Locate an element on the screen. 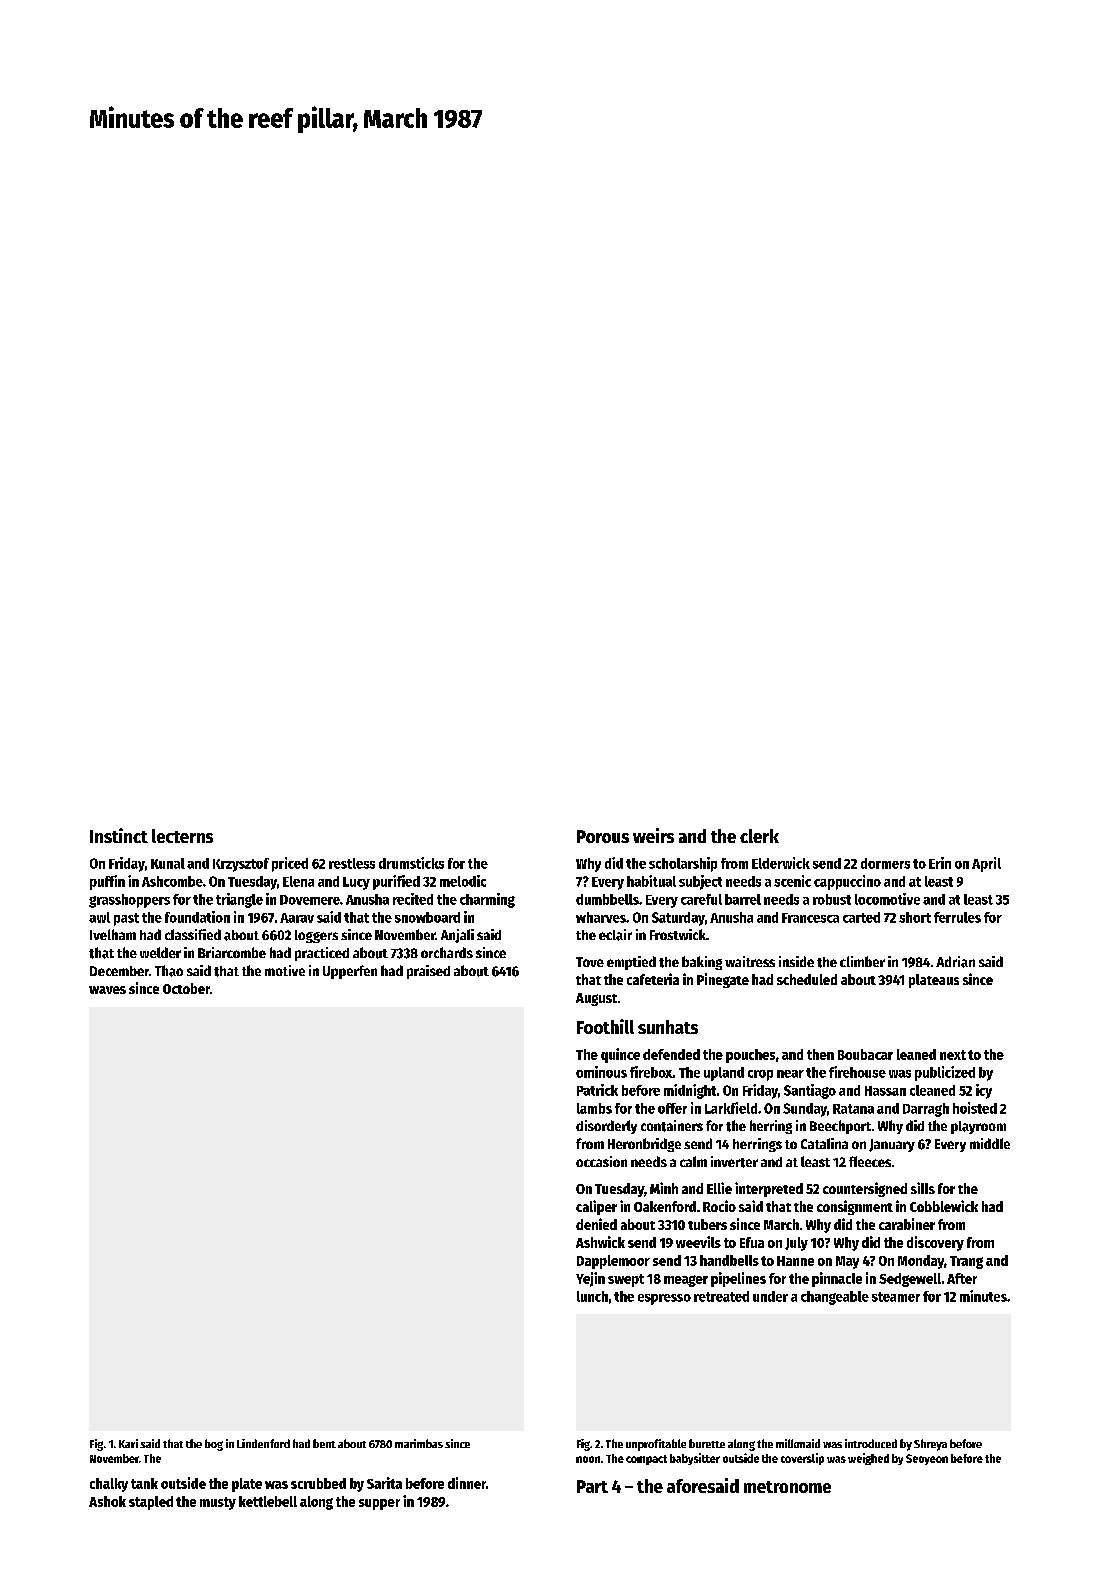 This screenshot has width=1100, height=1593. Adrian is located at coordinates (955, 962).
